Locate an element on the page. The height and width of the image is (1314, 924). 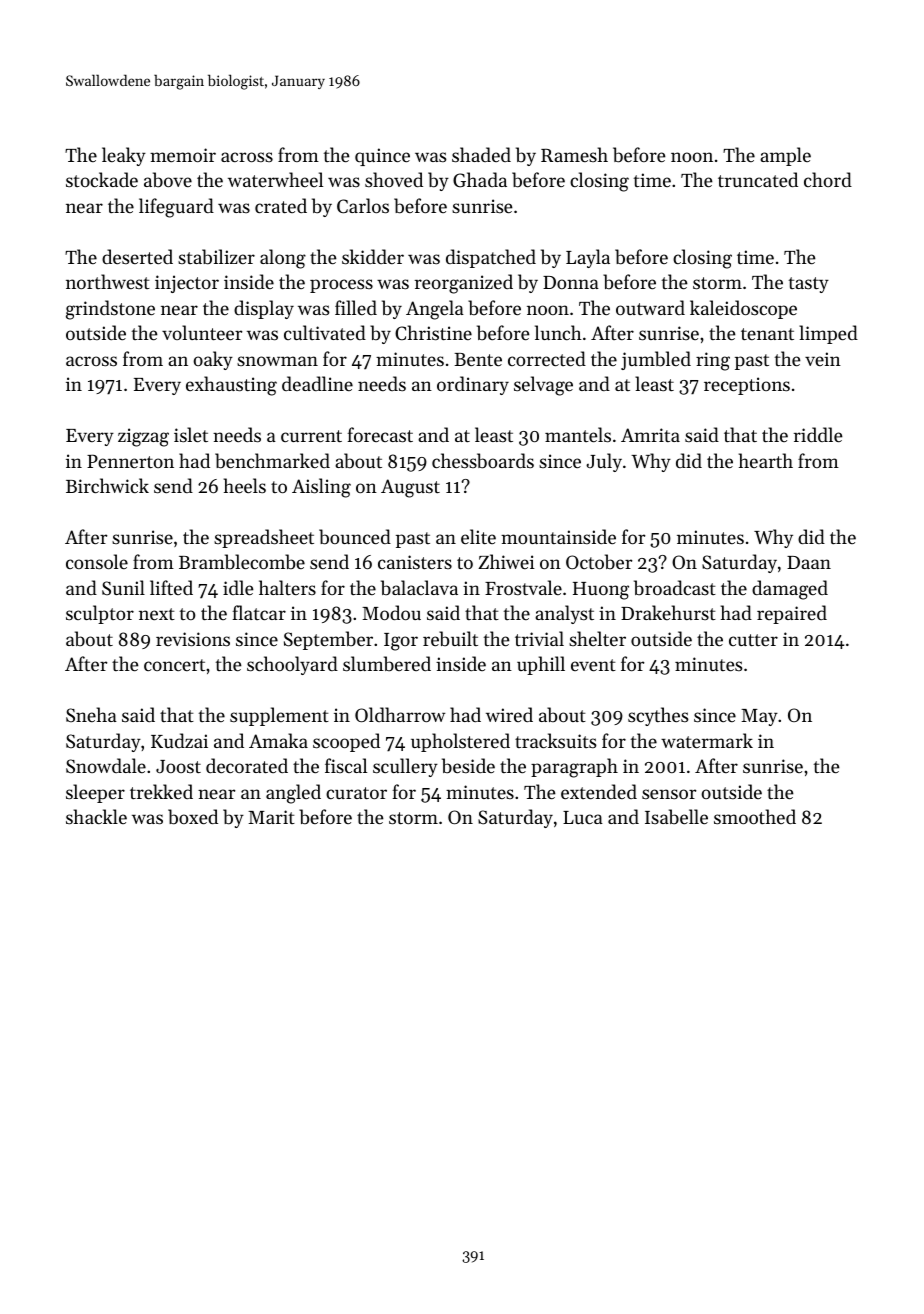
stockade is located at coordinates (102, 179).
